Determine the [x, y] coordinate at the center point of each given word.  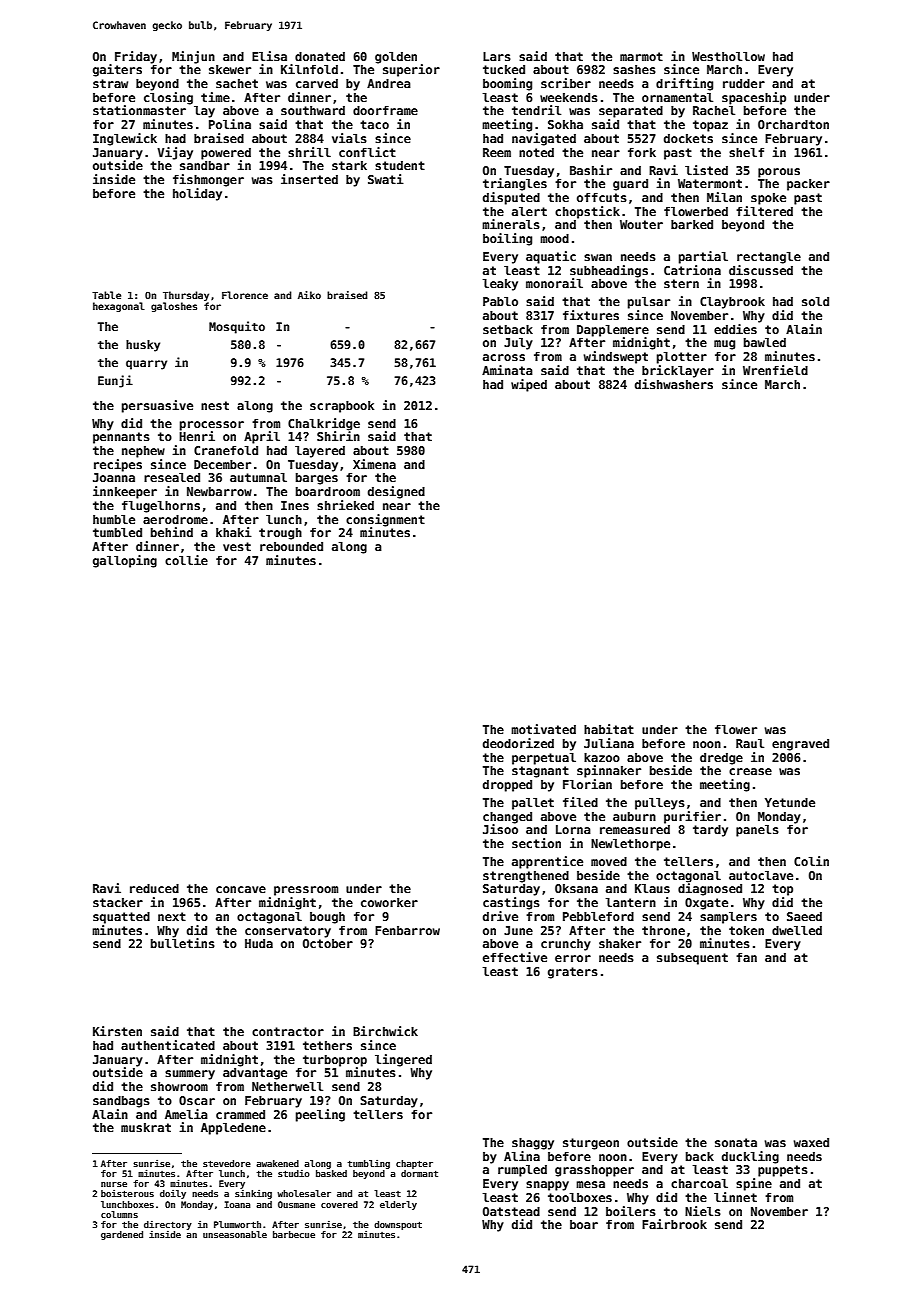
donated [320, 56]
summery [190, 1075]
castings [511, 903]
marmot [641, 56]
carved [317, 83]
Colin [811, 861]
